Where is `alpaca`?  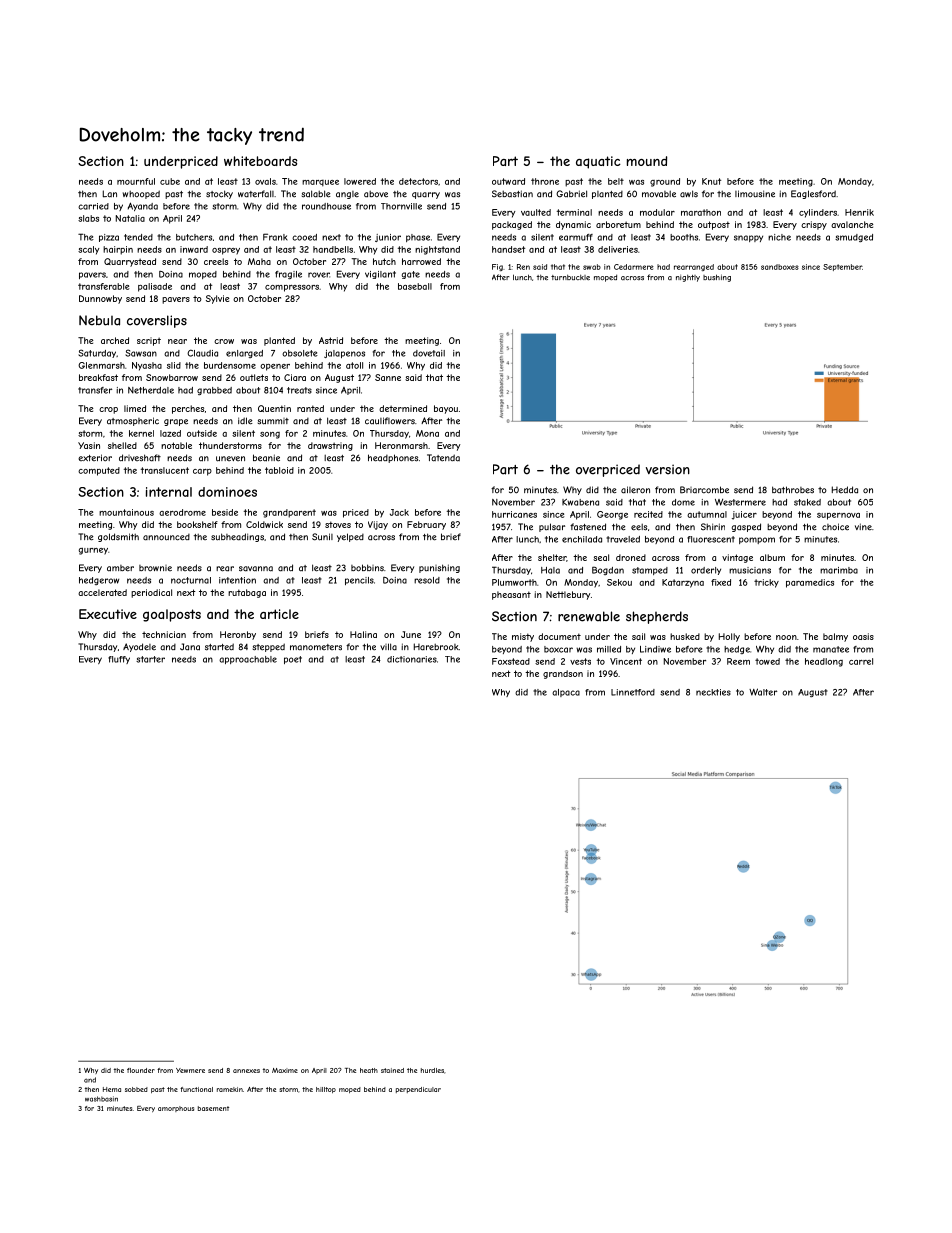 alpaca is located at coordinates (566, 693).
